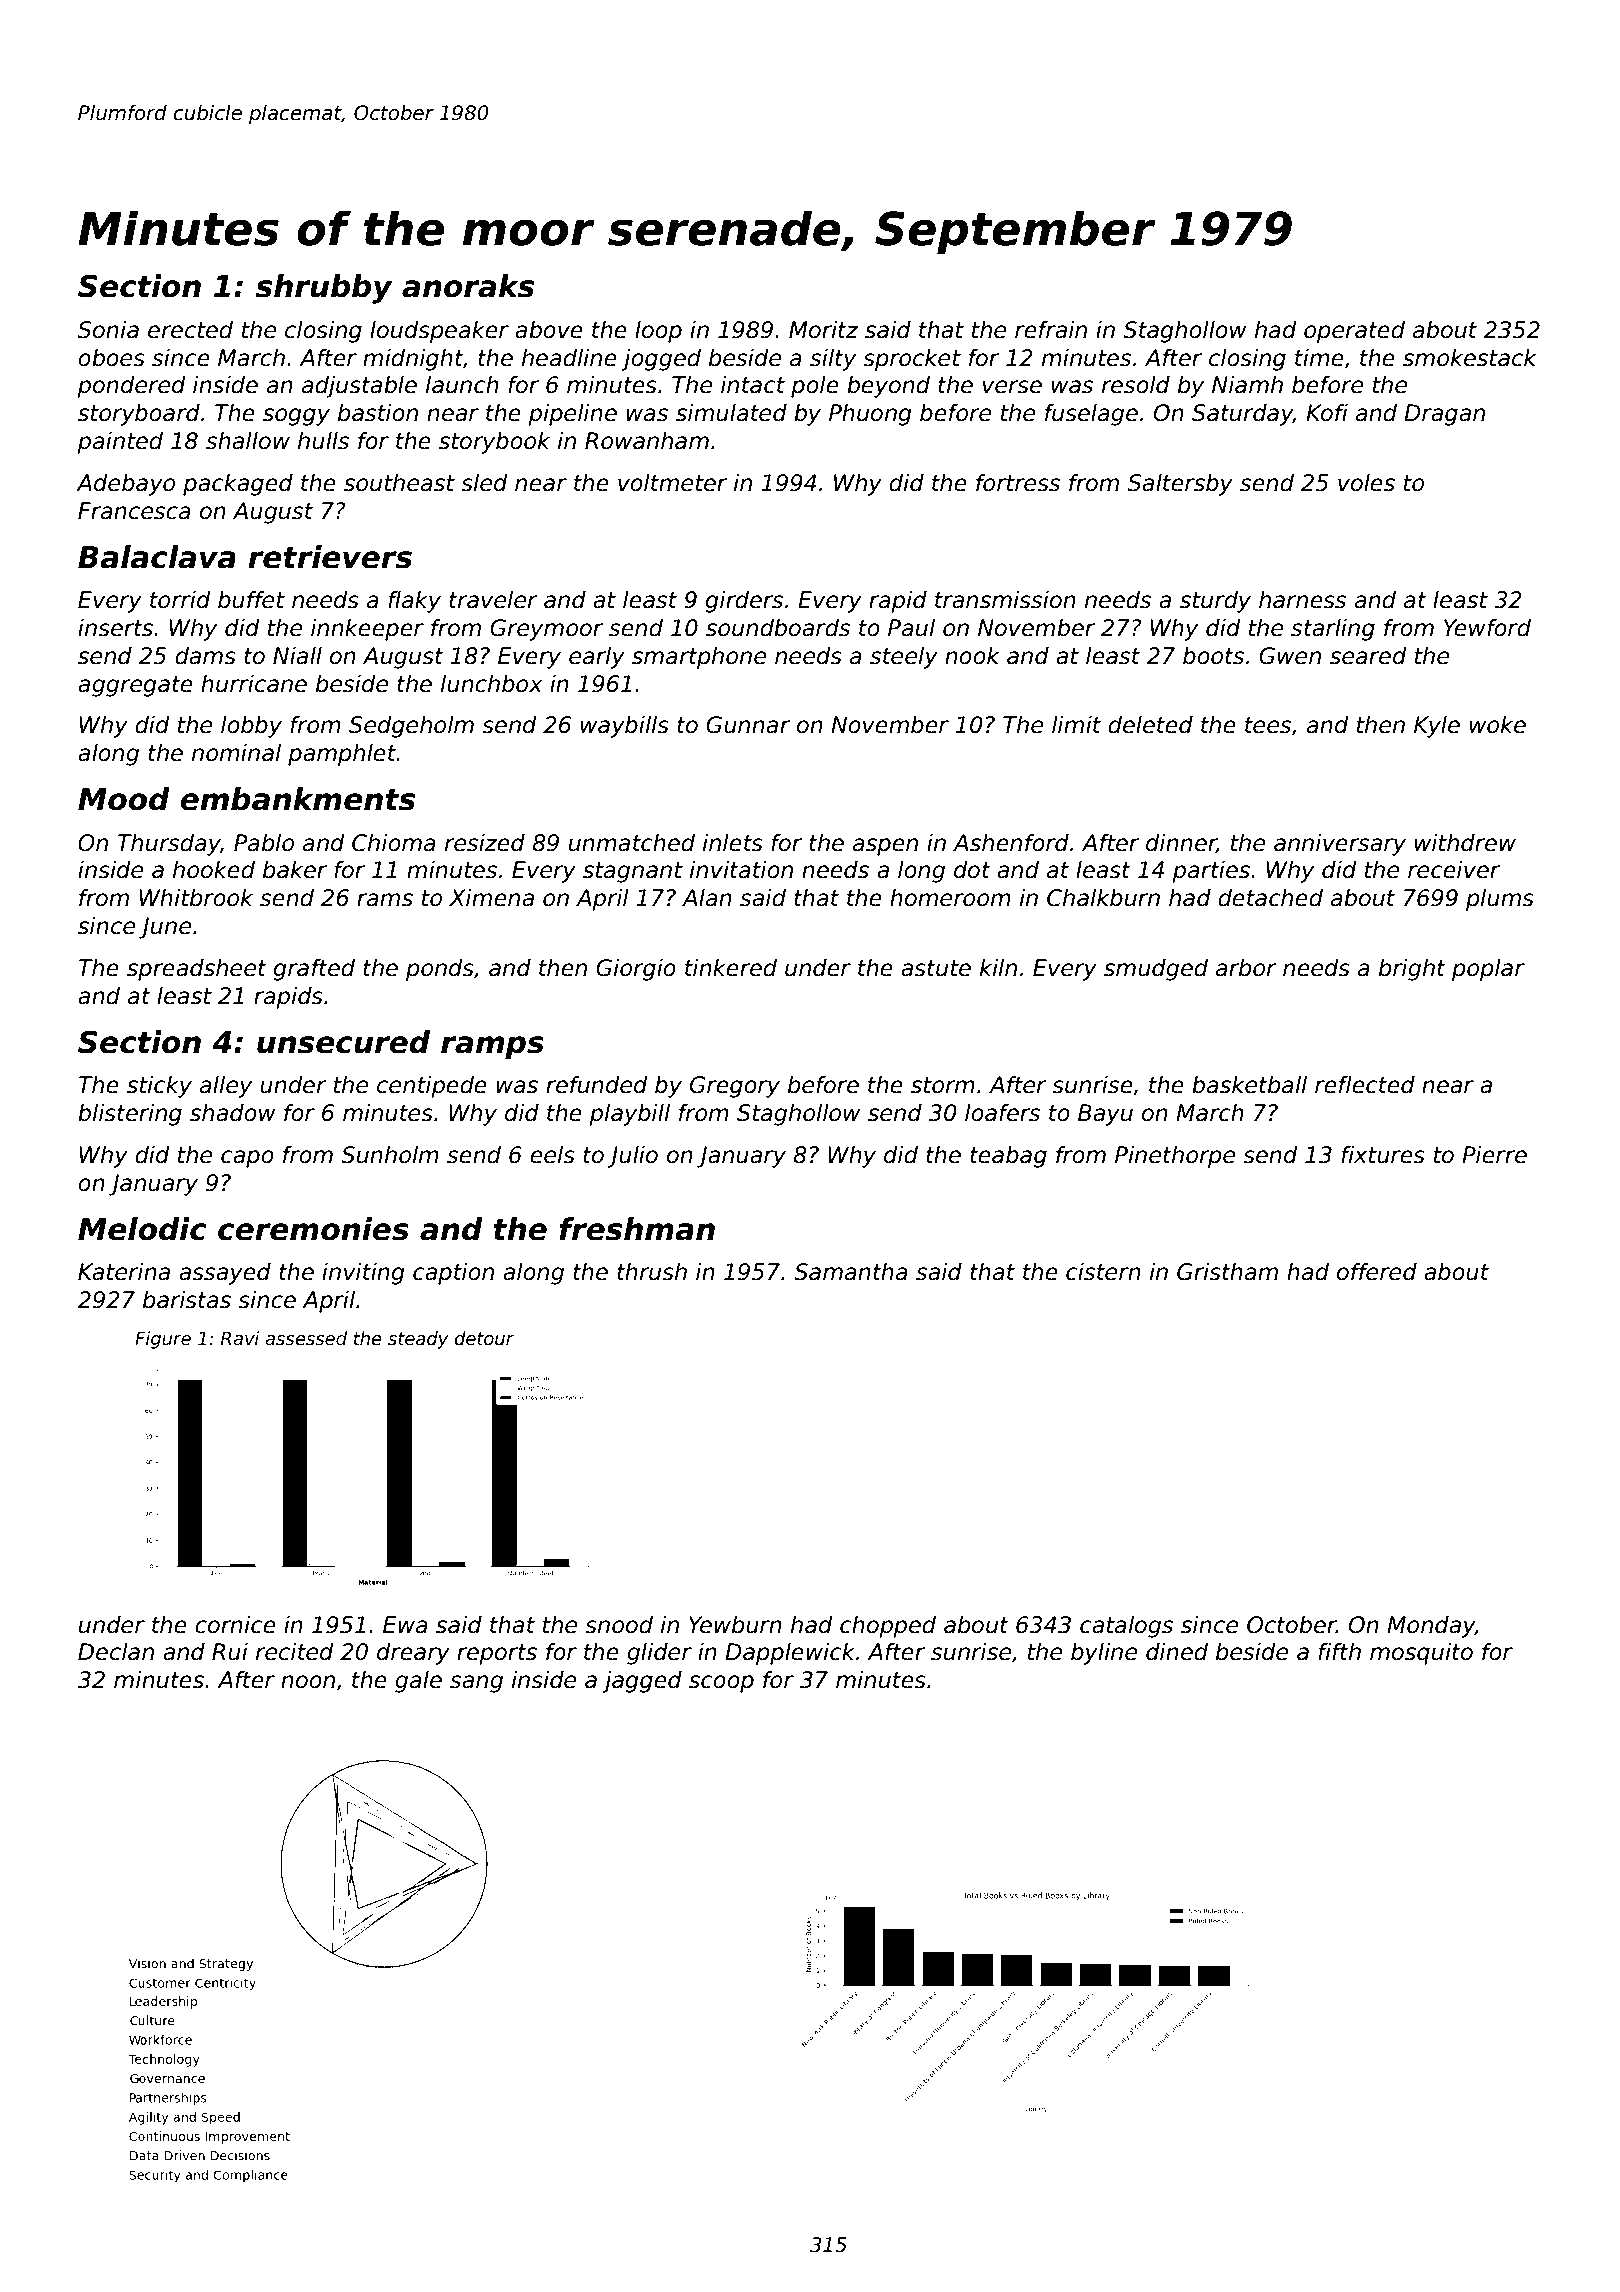 Image resolution: width=1620 pixels, height=2292 pixels. I want to click on tinkered, so click(731, 968).
